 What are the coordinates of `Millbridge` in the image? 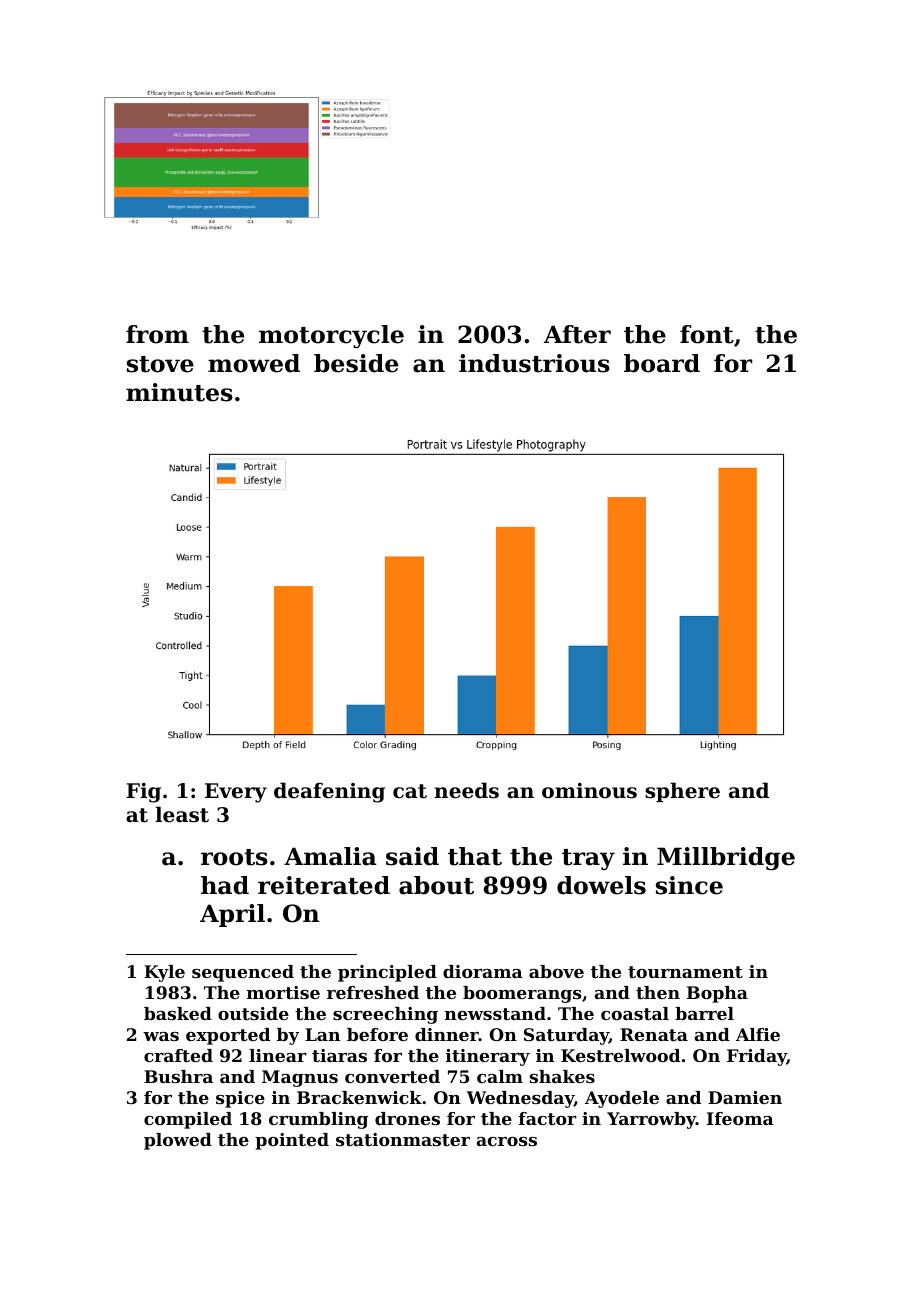 It's located at (726, 858).
